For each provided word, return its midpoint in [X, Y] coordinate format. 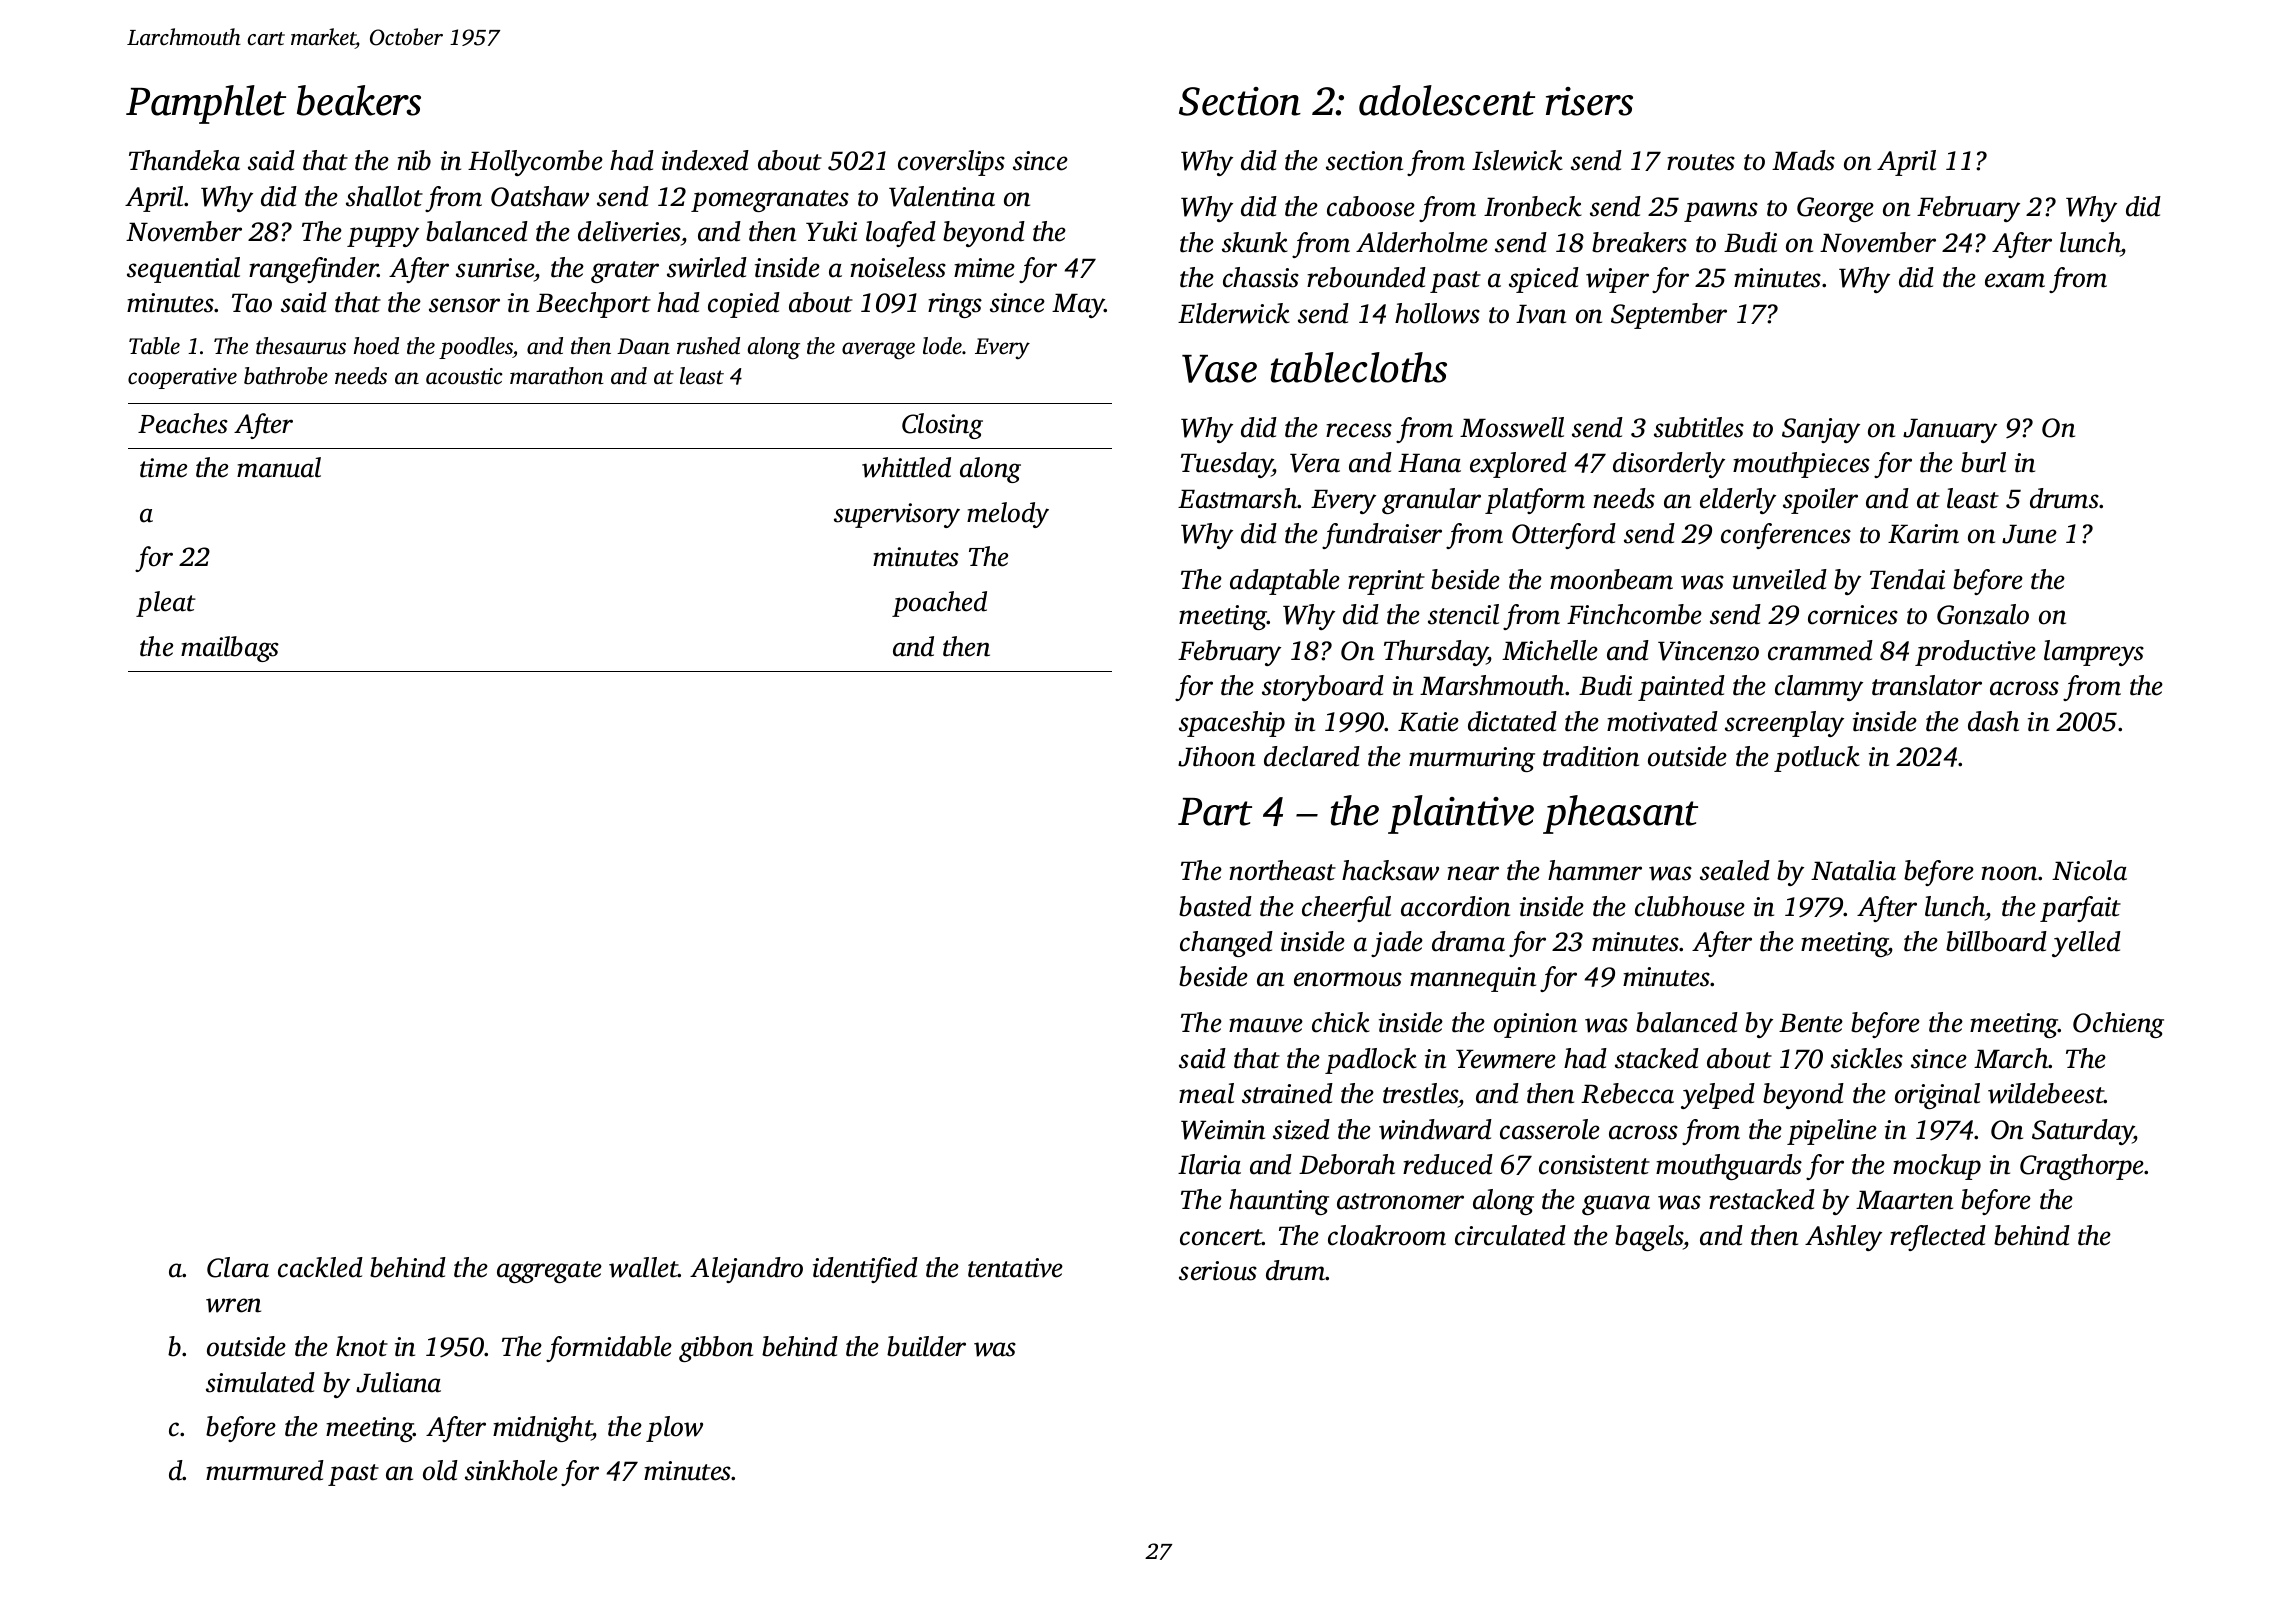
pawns [1721, 212]
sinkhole [511, 1470]
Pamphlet [206, 104]
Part [1215, 812]
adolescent [1447, 100]
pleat [166, 604]
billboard [1996, 941]
